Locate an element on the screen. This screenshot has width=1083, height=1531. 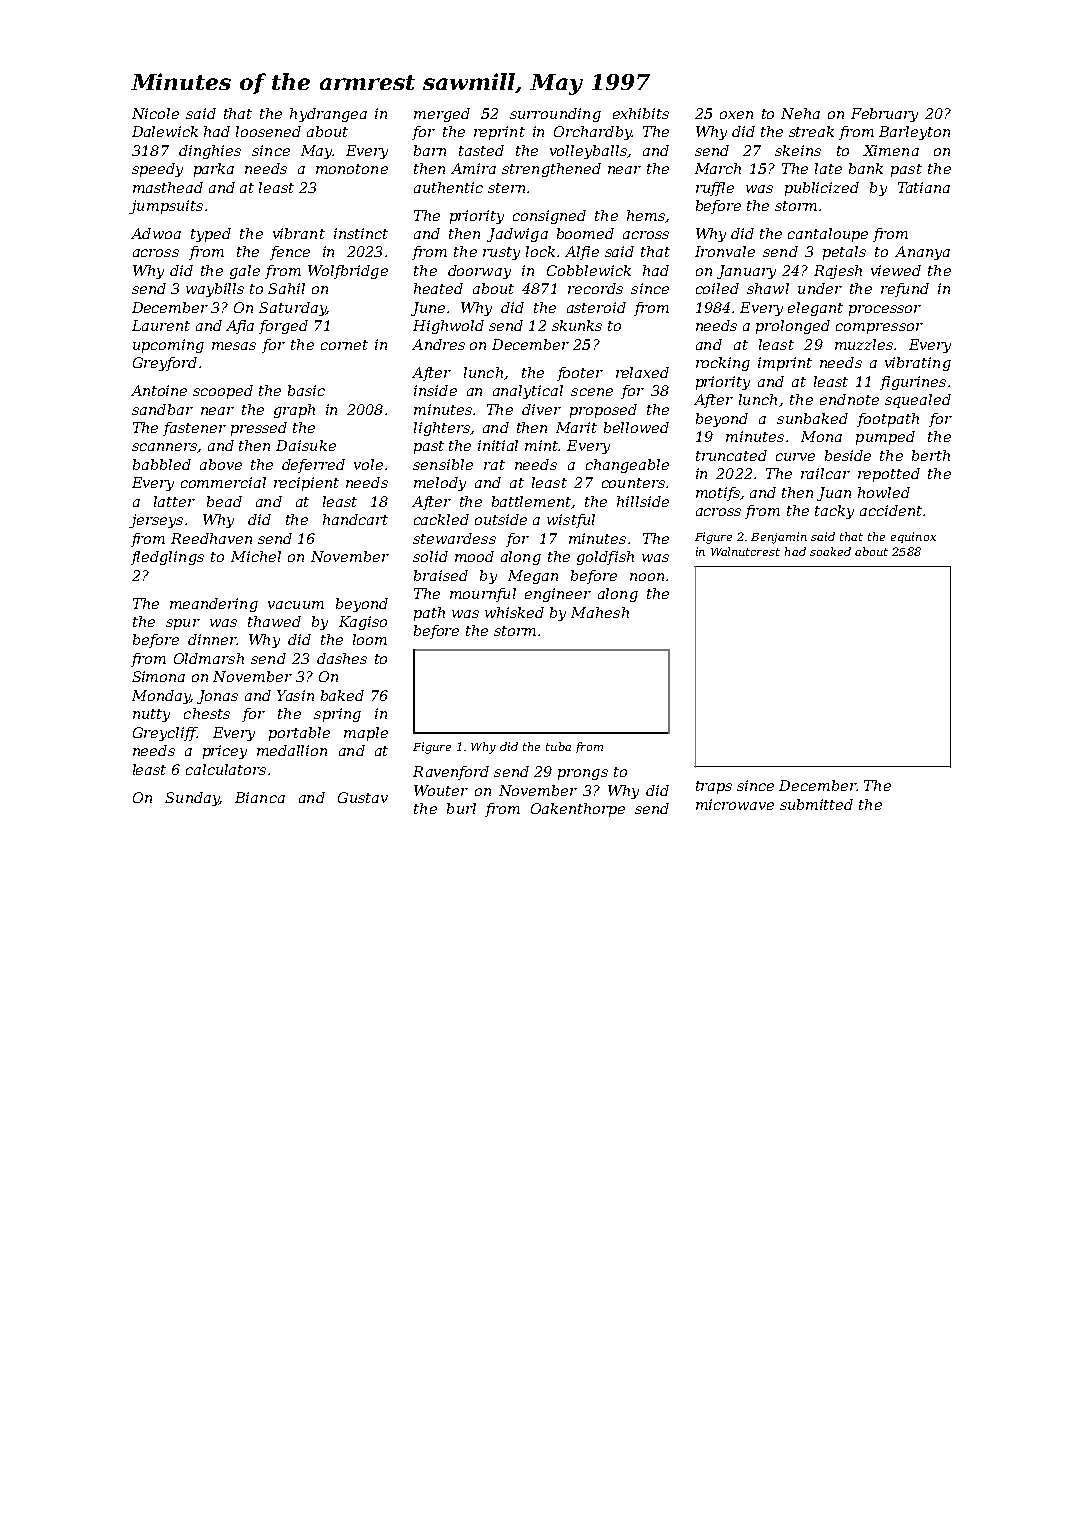
March is located at coordinates (718, 168).
